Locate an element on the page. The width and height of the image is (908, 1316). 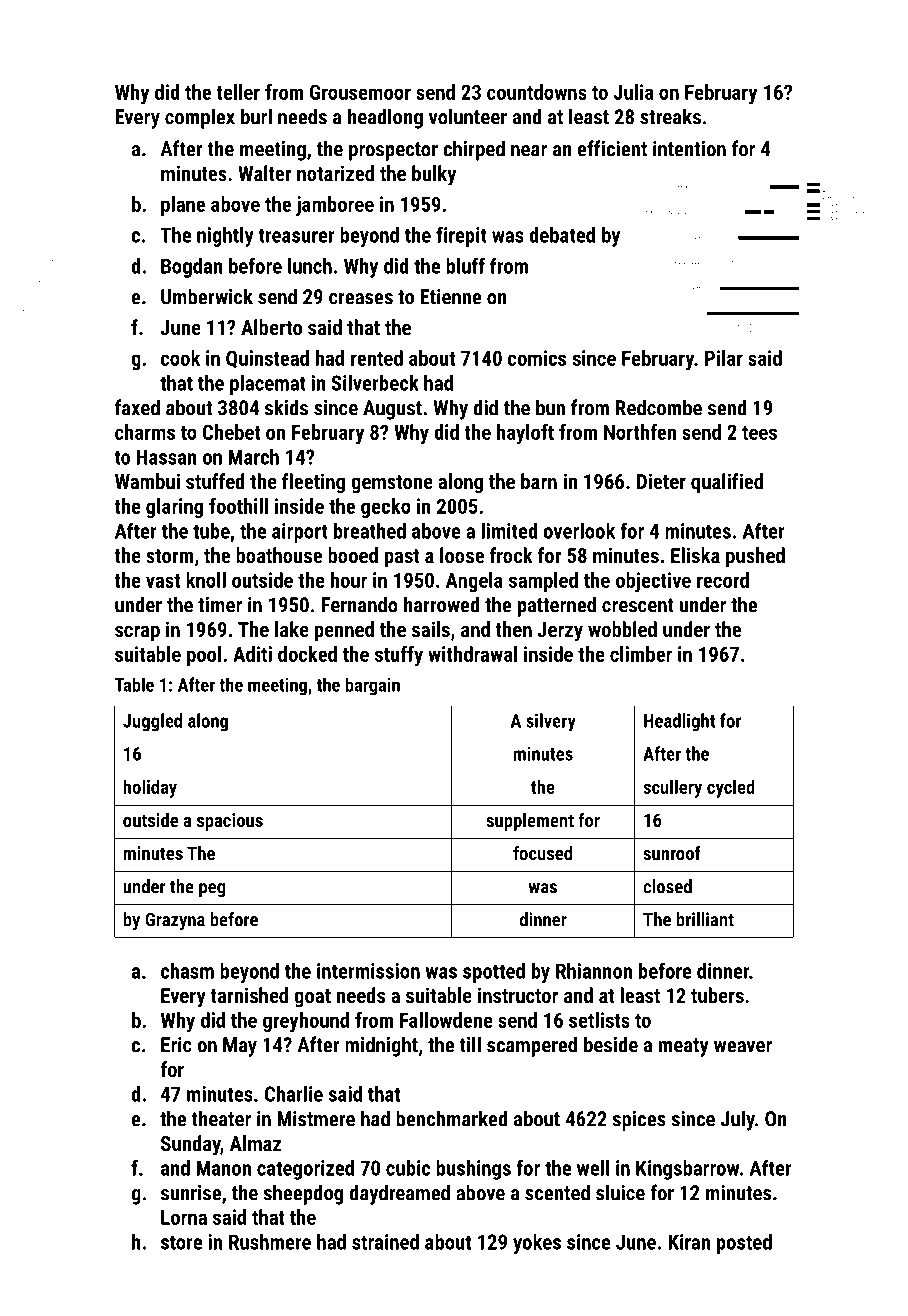
burl is located at coordinates (256, 116).
